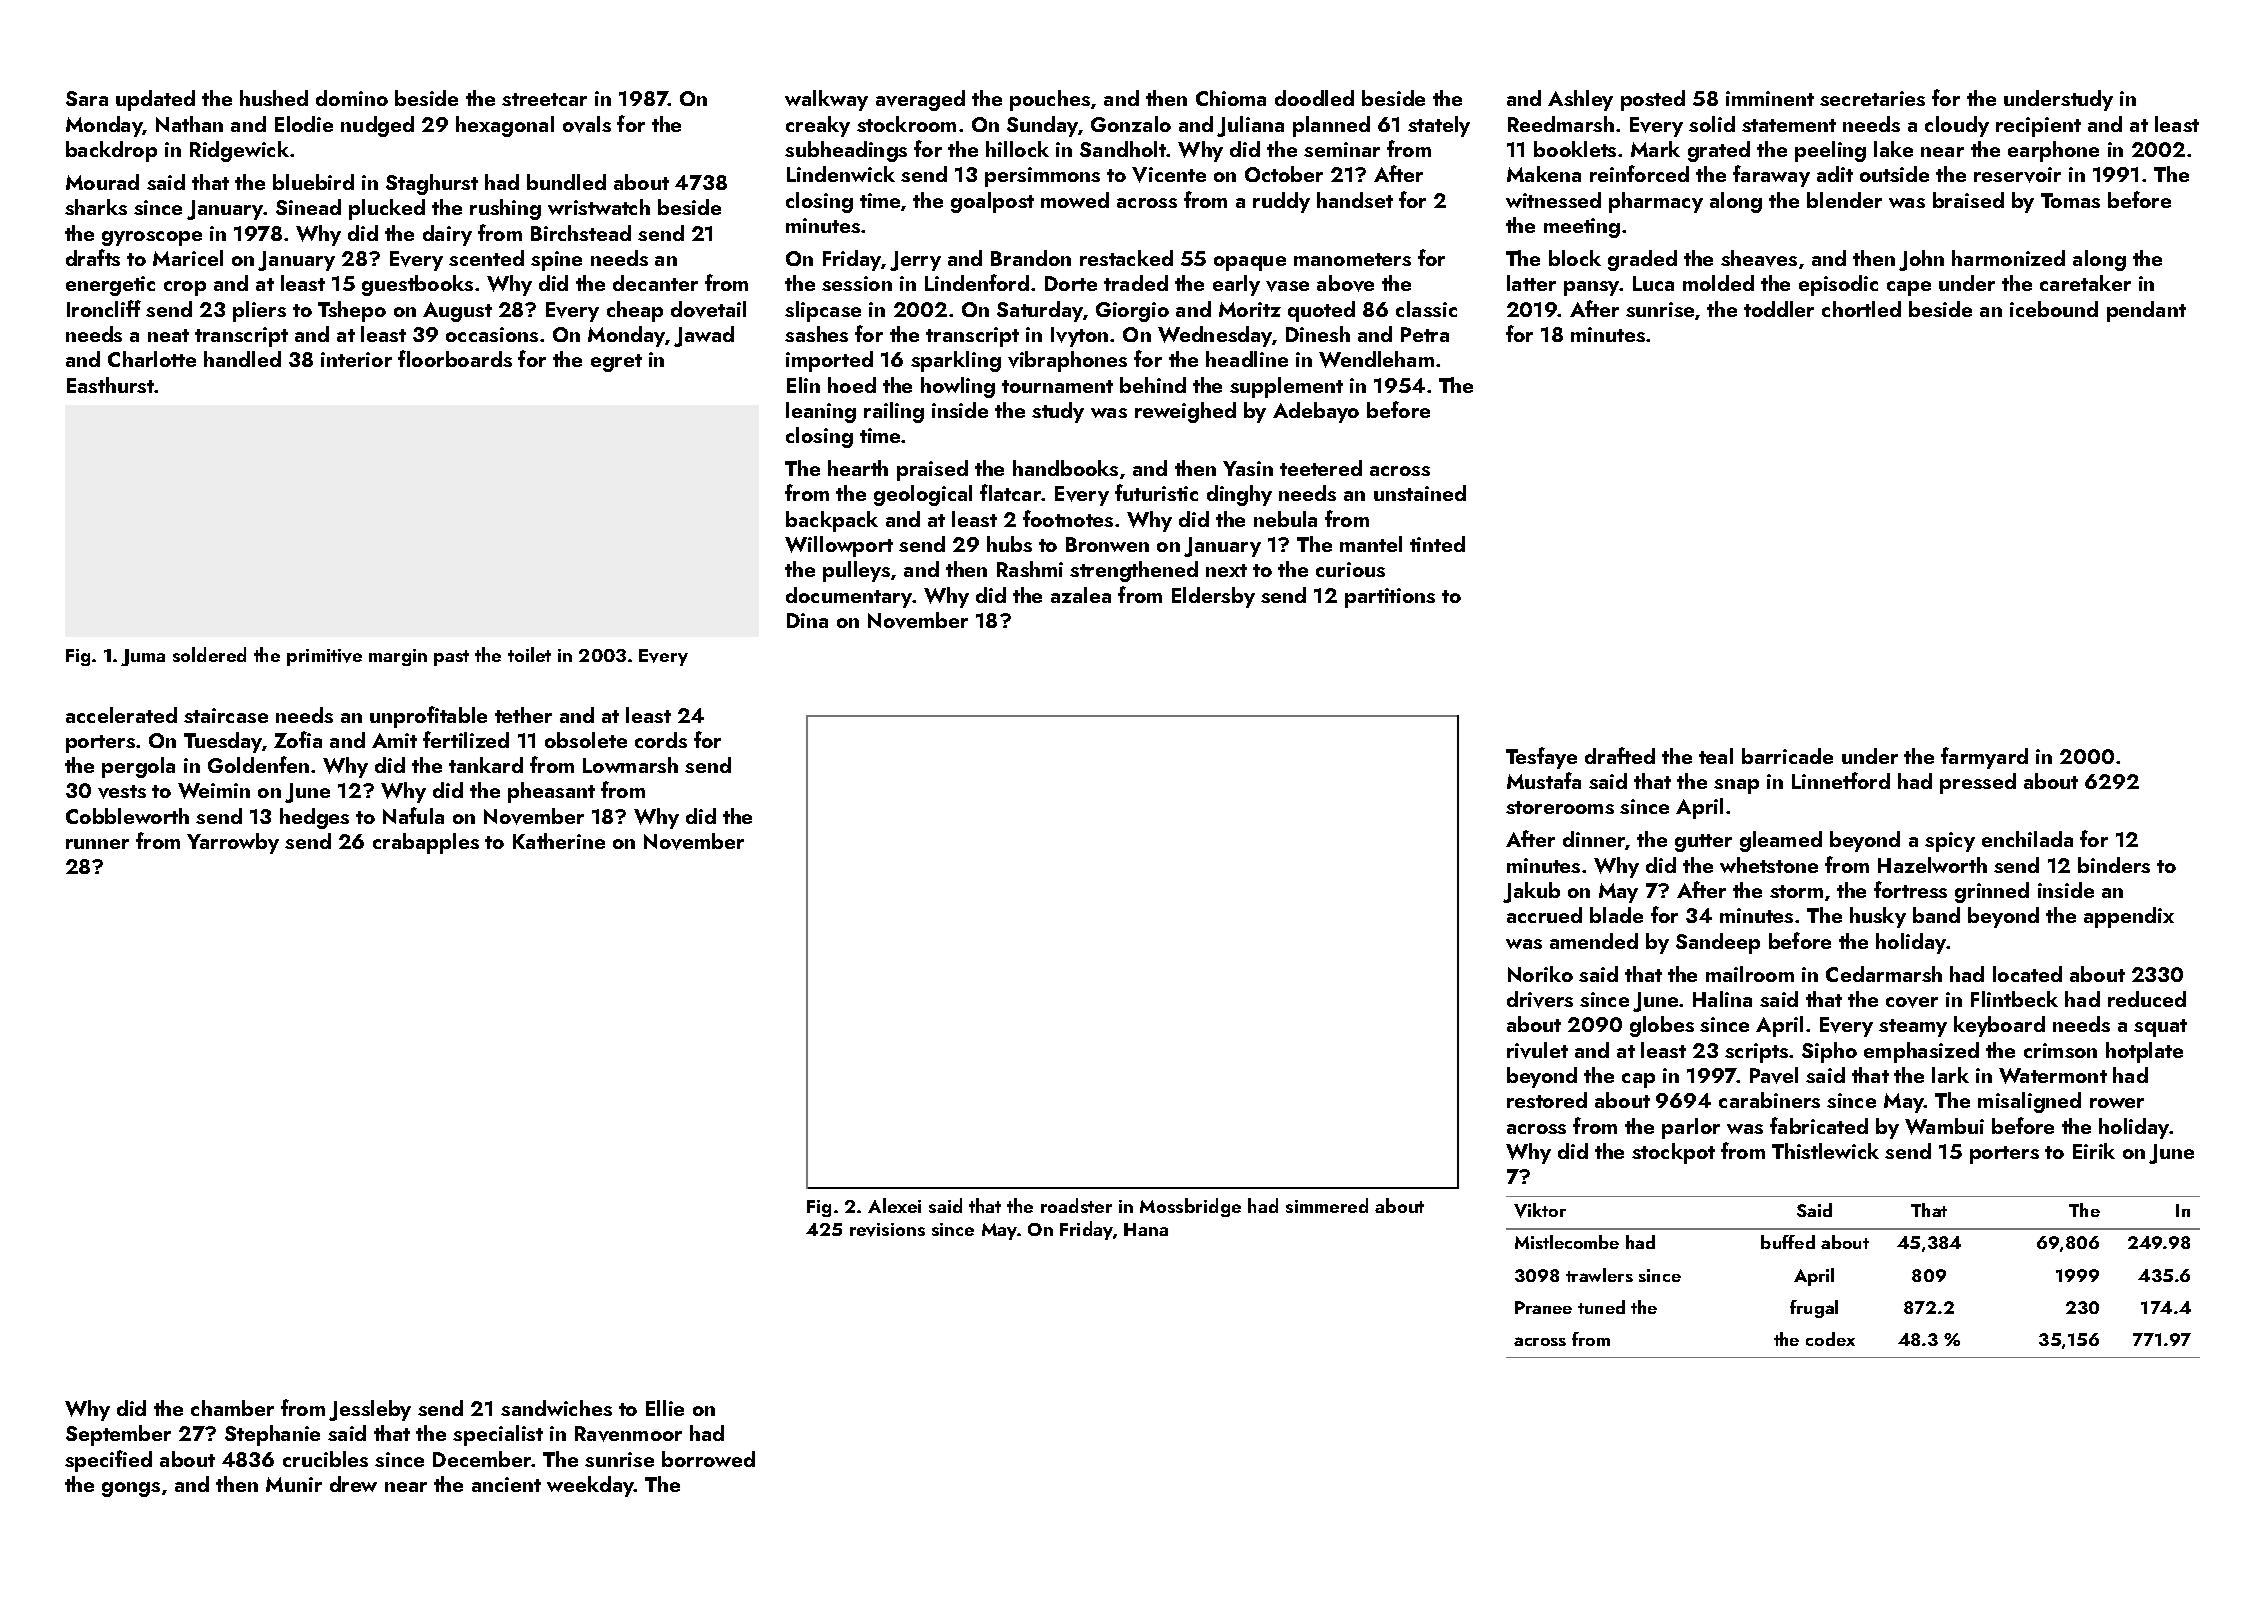  I want to click on Ashley, so click(1580, 100).
